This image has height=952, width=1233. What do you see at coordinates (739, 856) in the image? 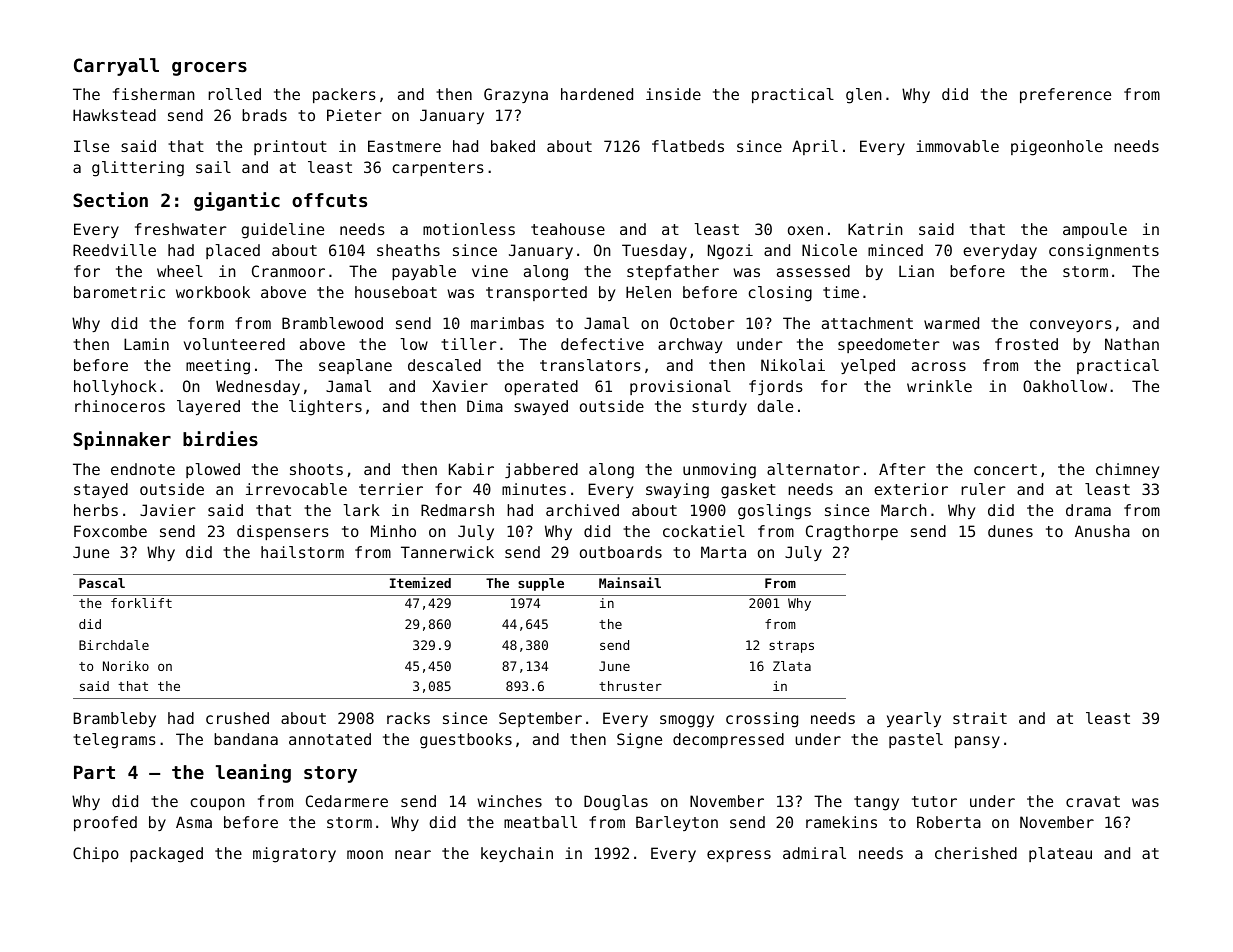
I see `express` at bounding box center [739, 856].
